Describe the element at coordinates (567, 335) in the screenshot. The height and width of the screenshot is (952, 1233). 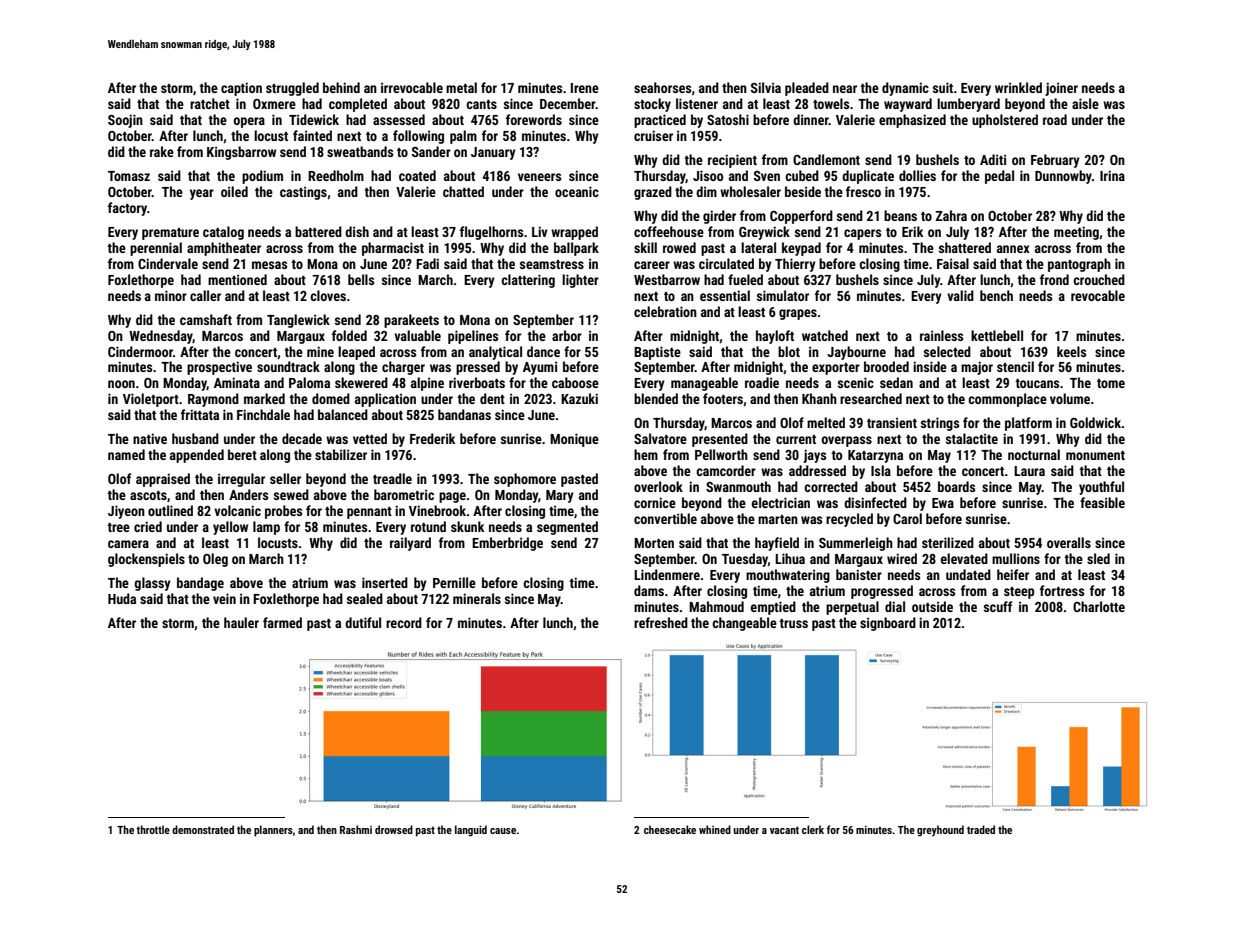
I see `arbor` at that location.
